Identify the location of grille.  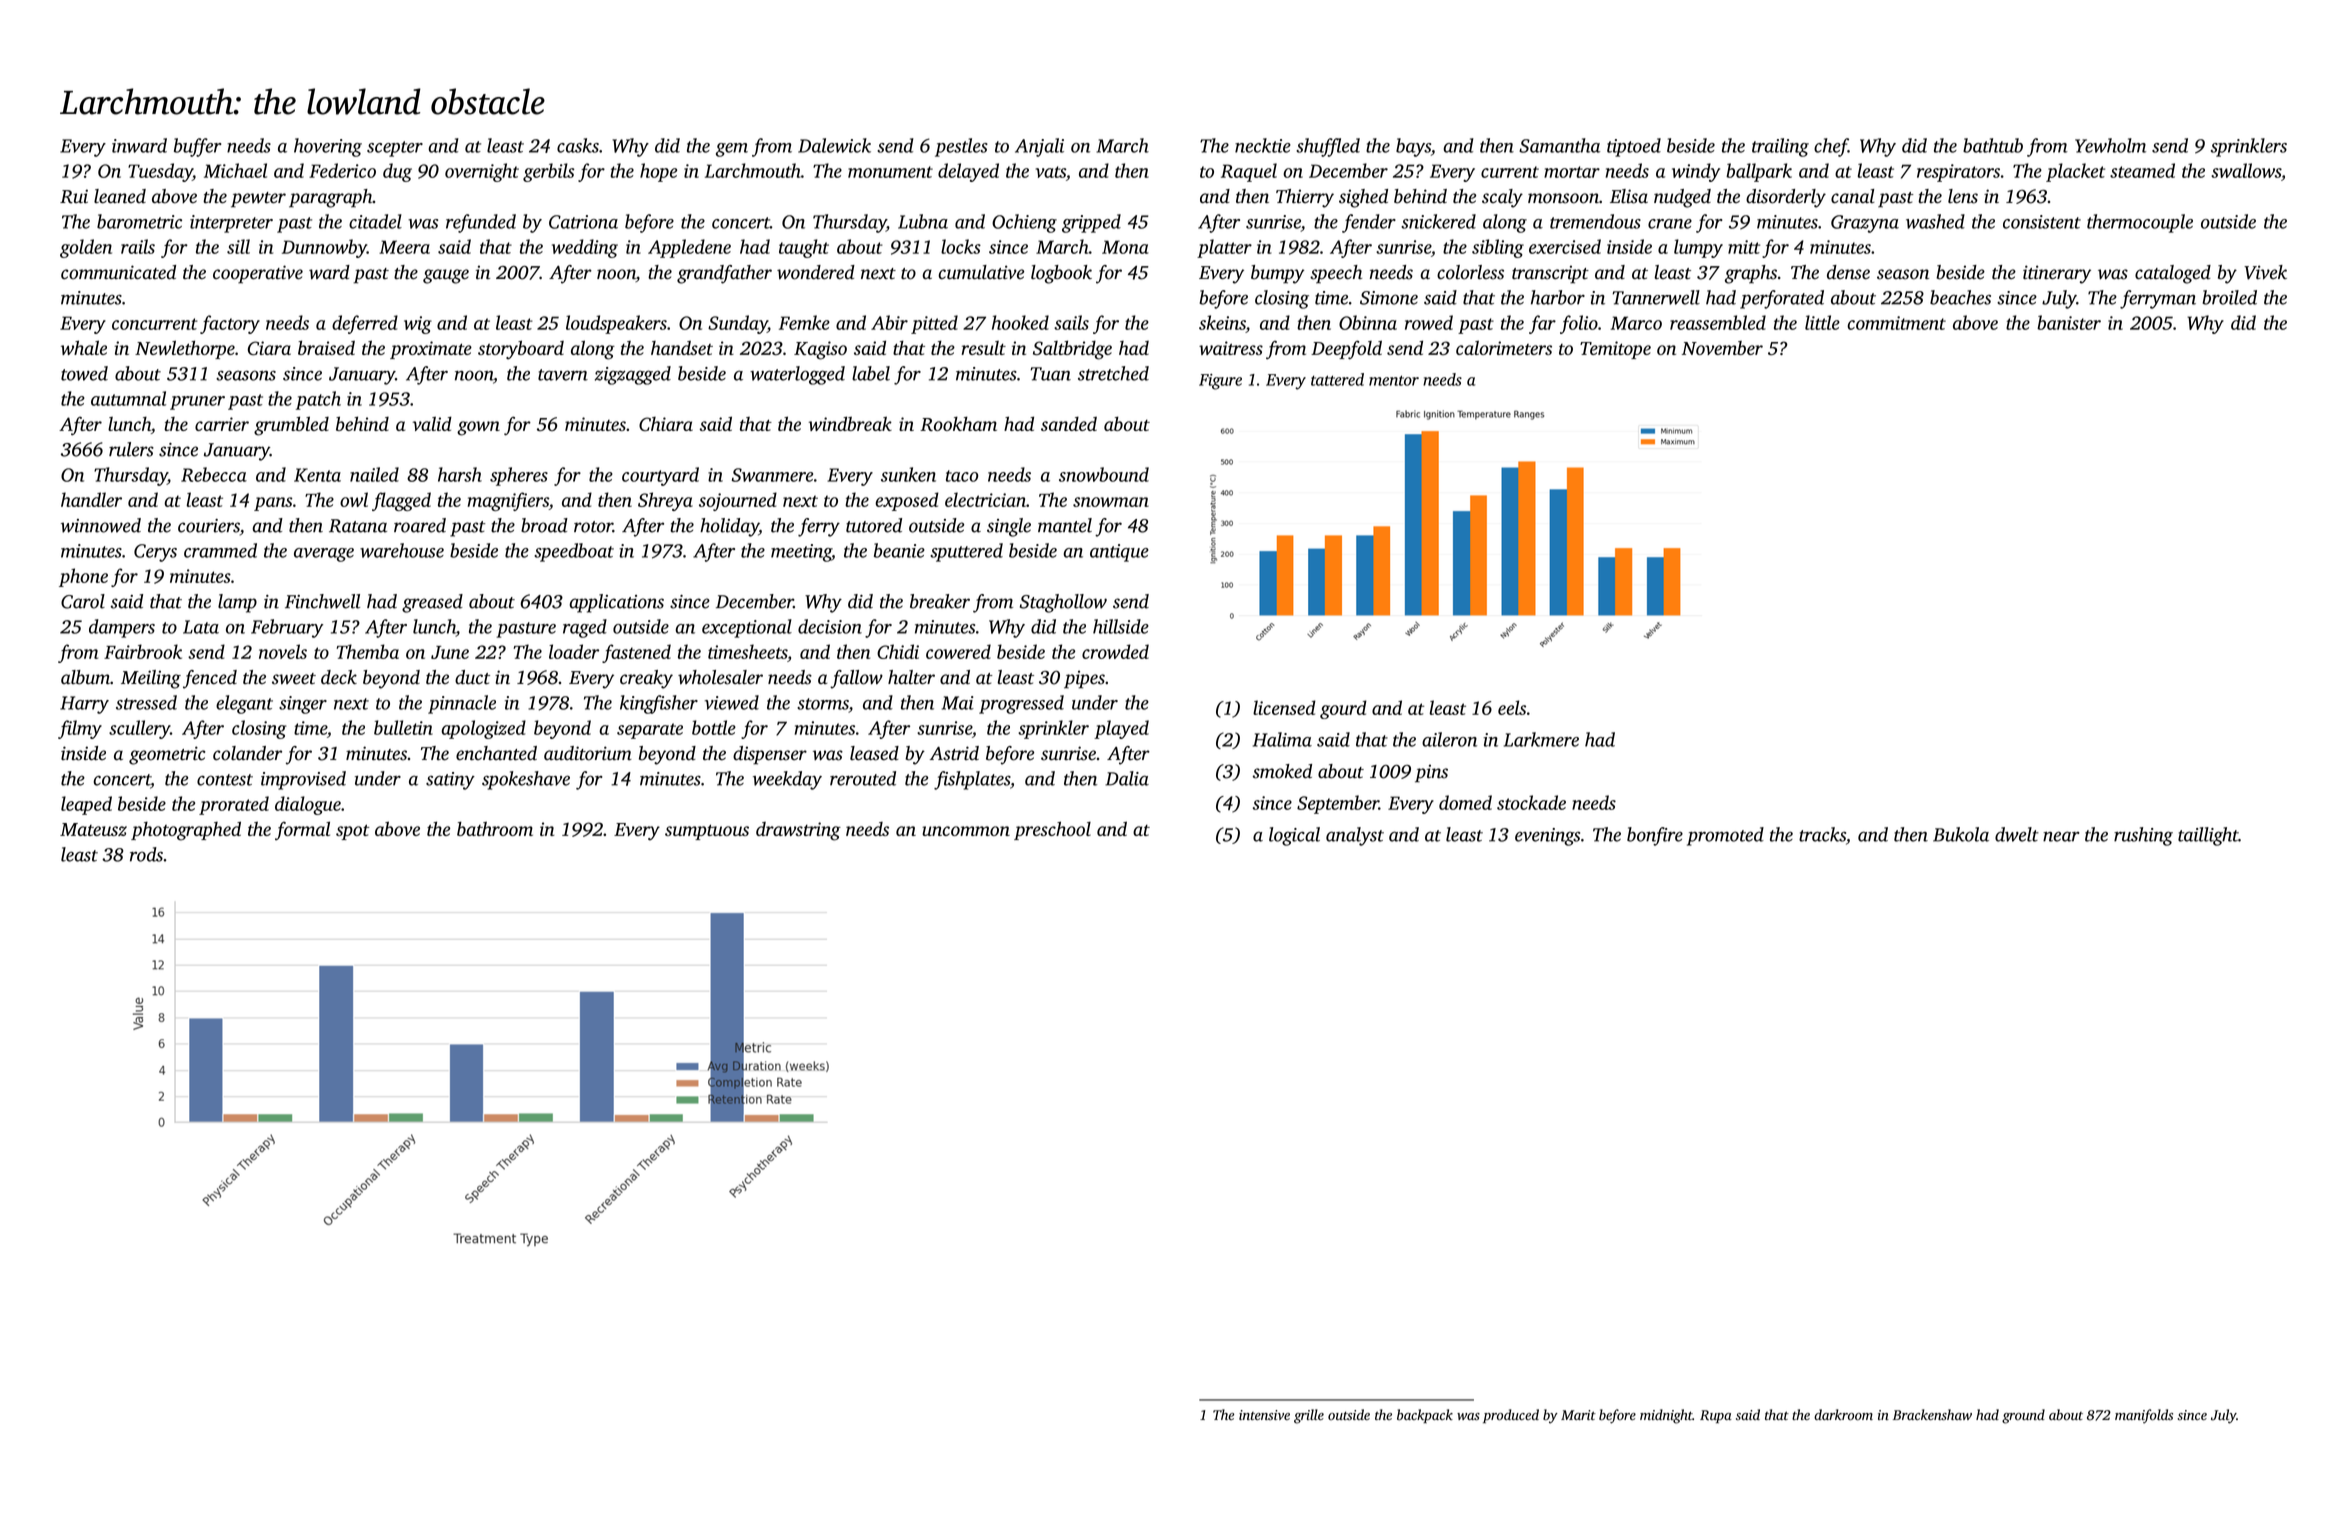
(1309, 1416).
